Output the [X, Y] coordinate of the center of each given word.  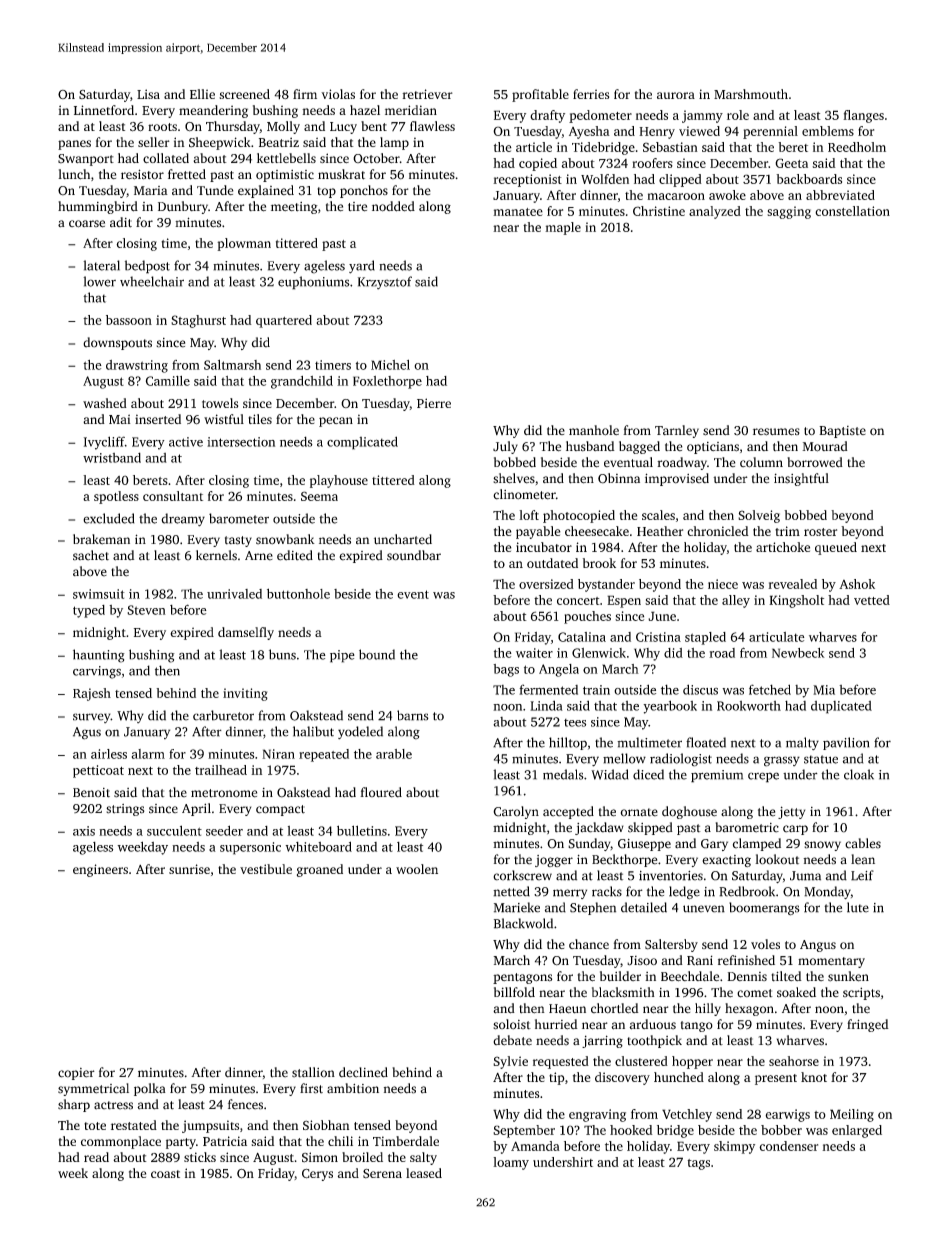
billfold [514, 992]
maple [563, 228]
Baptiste [842, 432]
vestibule [266, 869]
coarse [87, 224]
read [96, 1157]
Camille [168, 381]
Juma [805, 876]
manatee [518, 212]
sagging [789, 212]
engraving [597, 1115]
